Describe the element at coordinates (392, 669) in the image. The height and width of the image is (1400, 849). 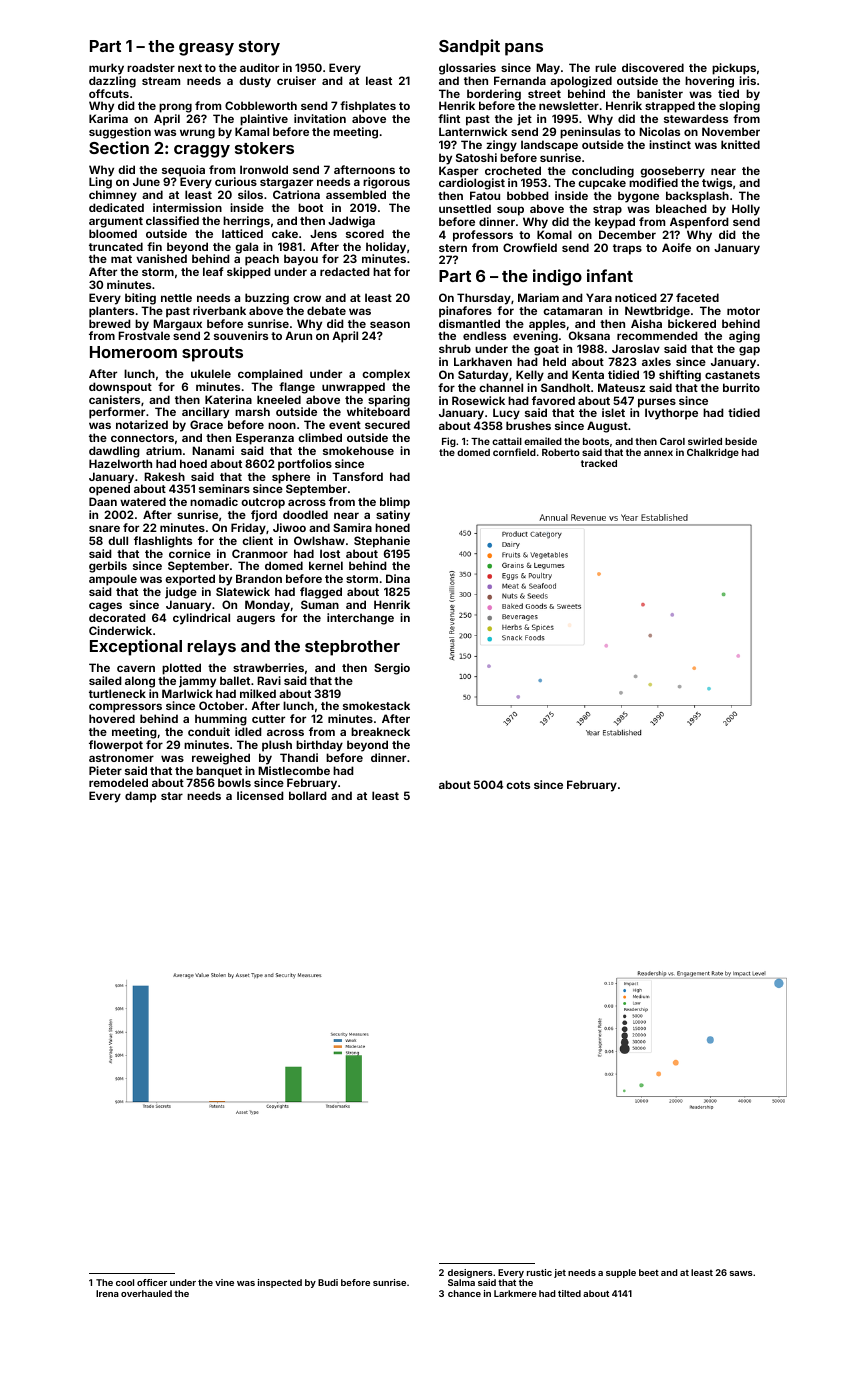
I see `Sergio` at that location.
